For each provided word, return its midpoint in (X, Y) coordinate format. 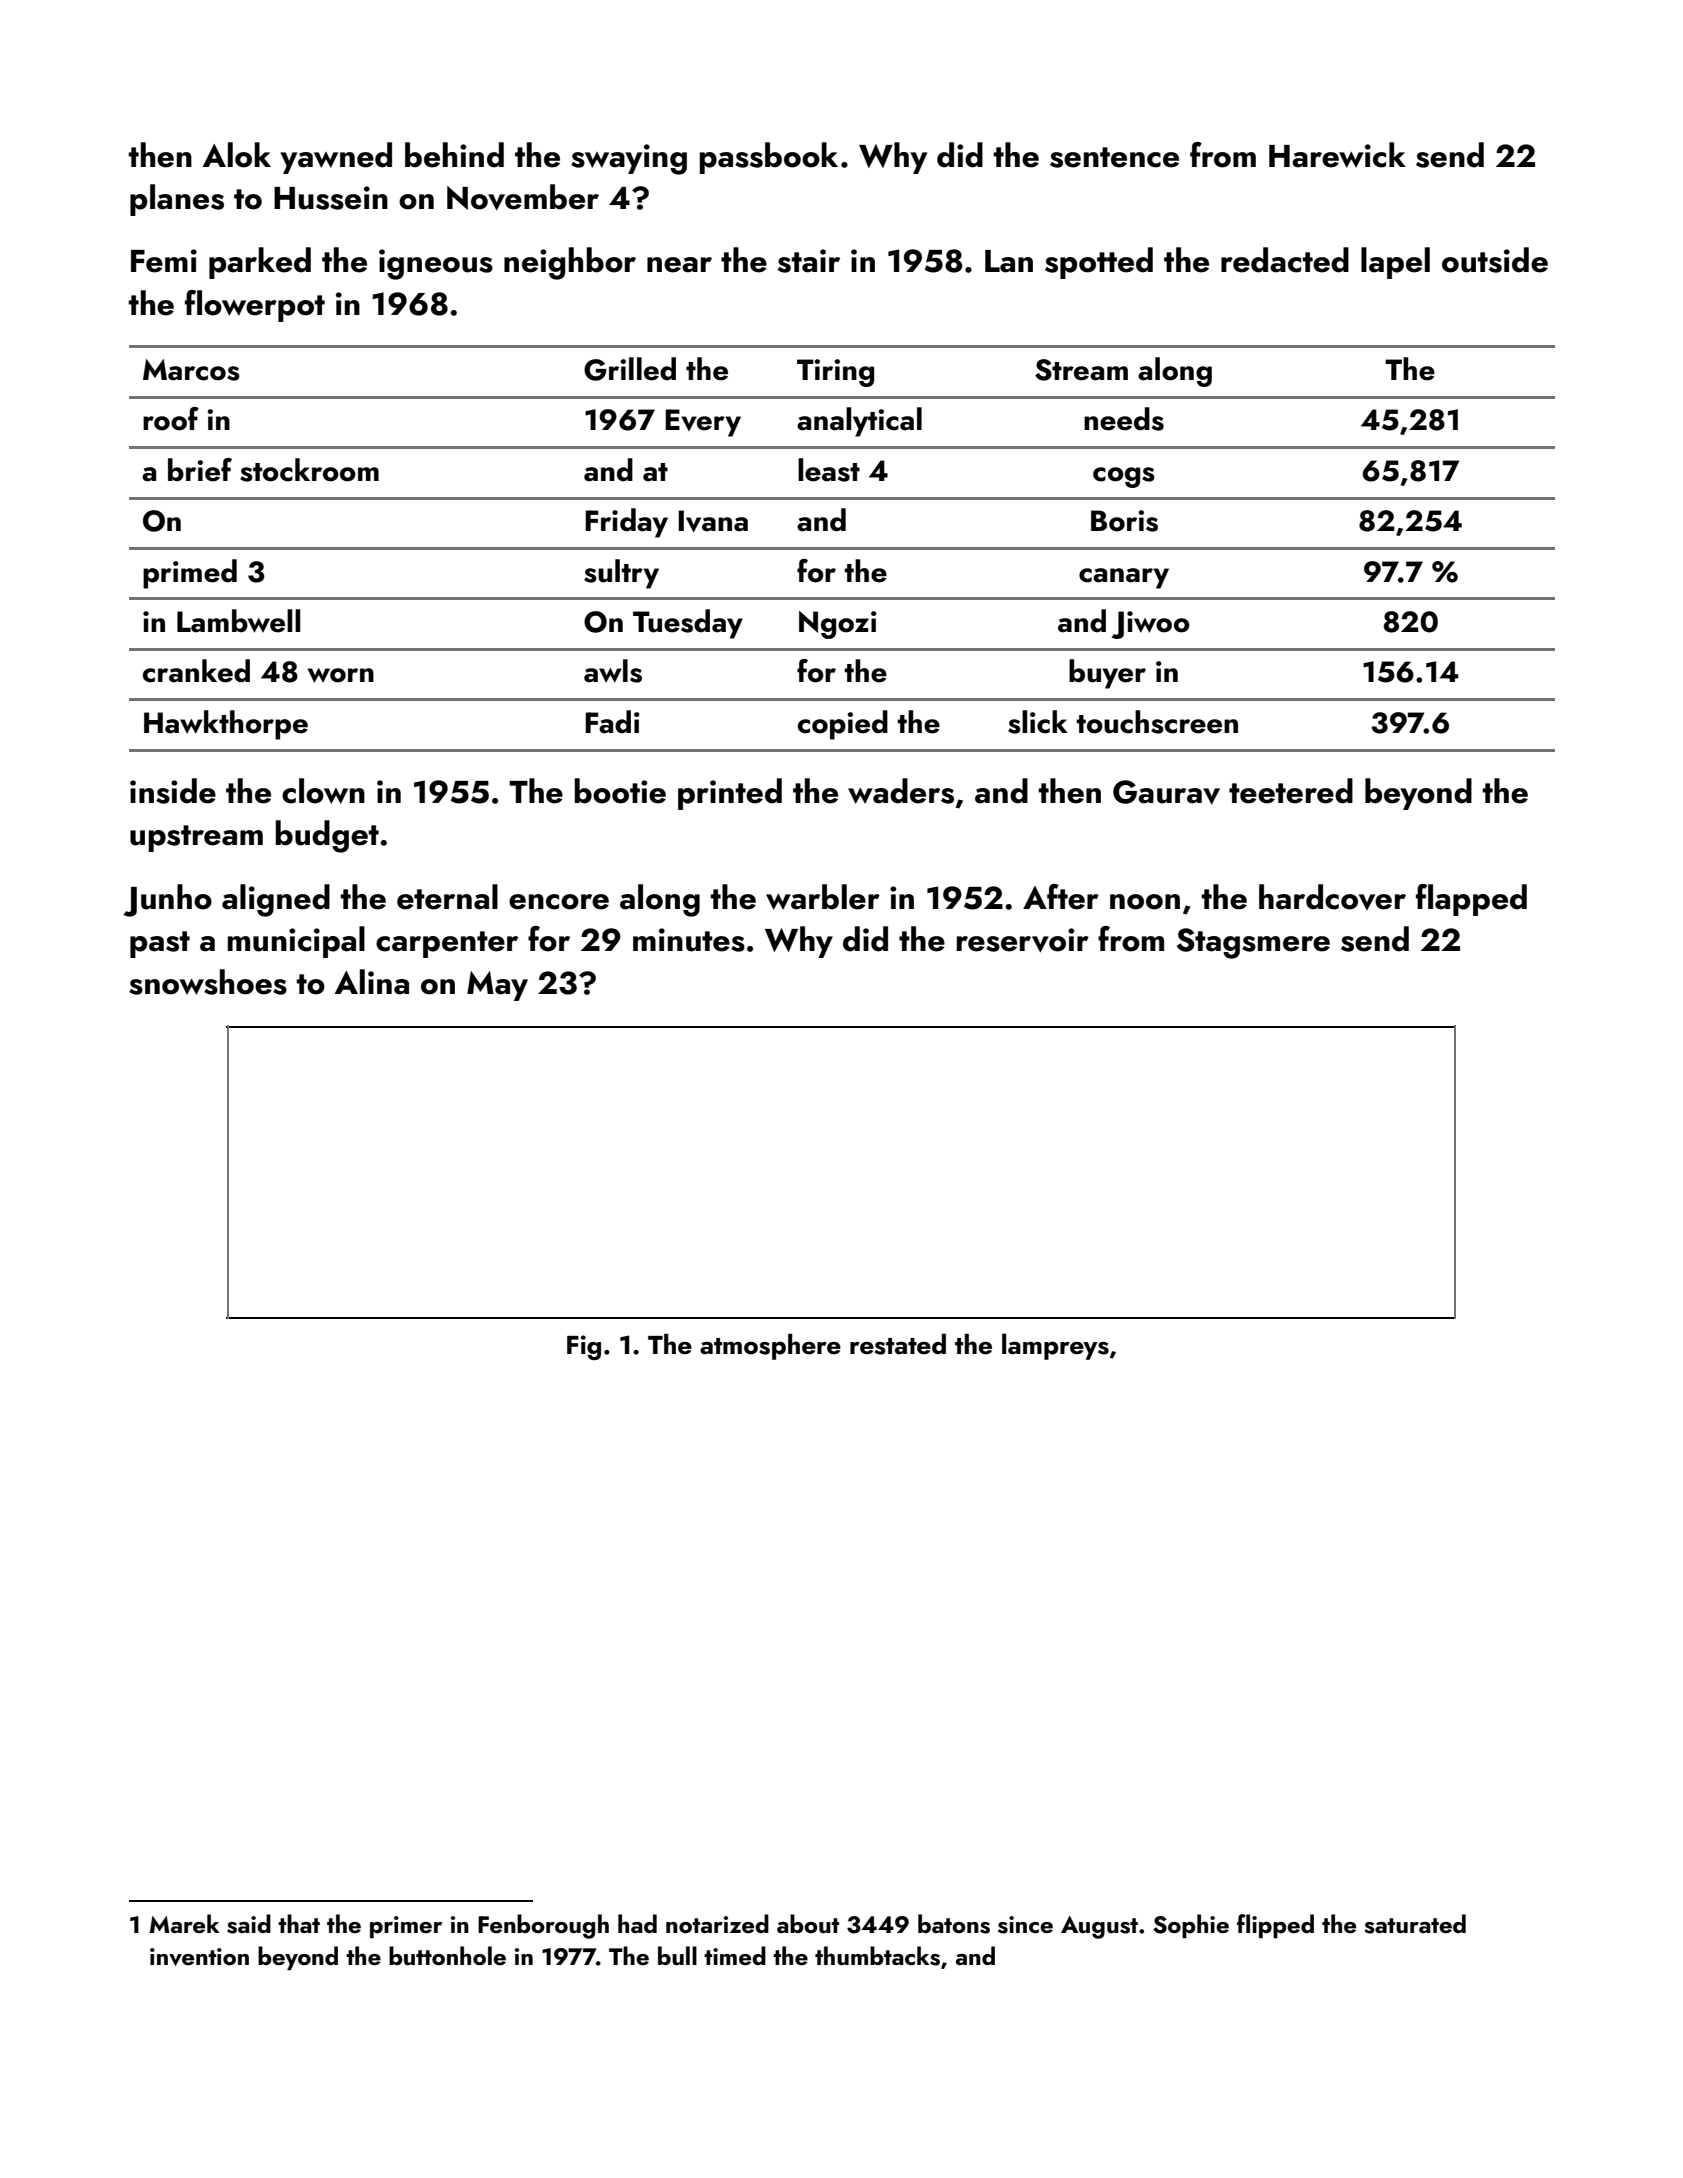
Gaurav (1166, 792)
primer (406, 1927)
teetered (1291, 791)
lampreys (1055, 1346)
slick (1038, 722)
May (497, 986)
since (1025, 1925)
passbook (768, 158)
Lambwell (238, 621)
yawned (336, 158)
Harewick (1337, 155)
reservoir (1023, 940)
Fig (584, 1347)
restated (898, 1344)
